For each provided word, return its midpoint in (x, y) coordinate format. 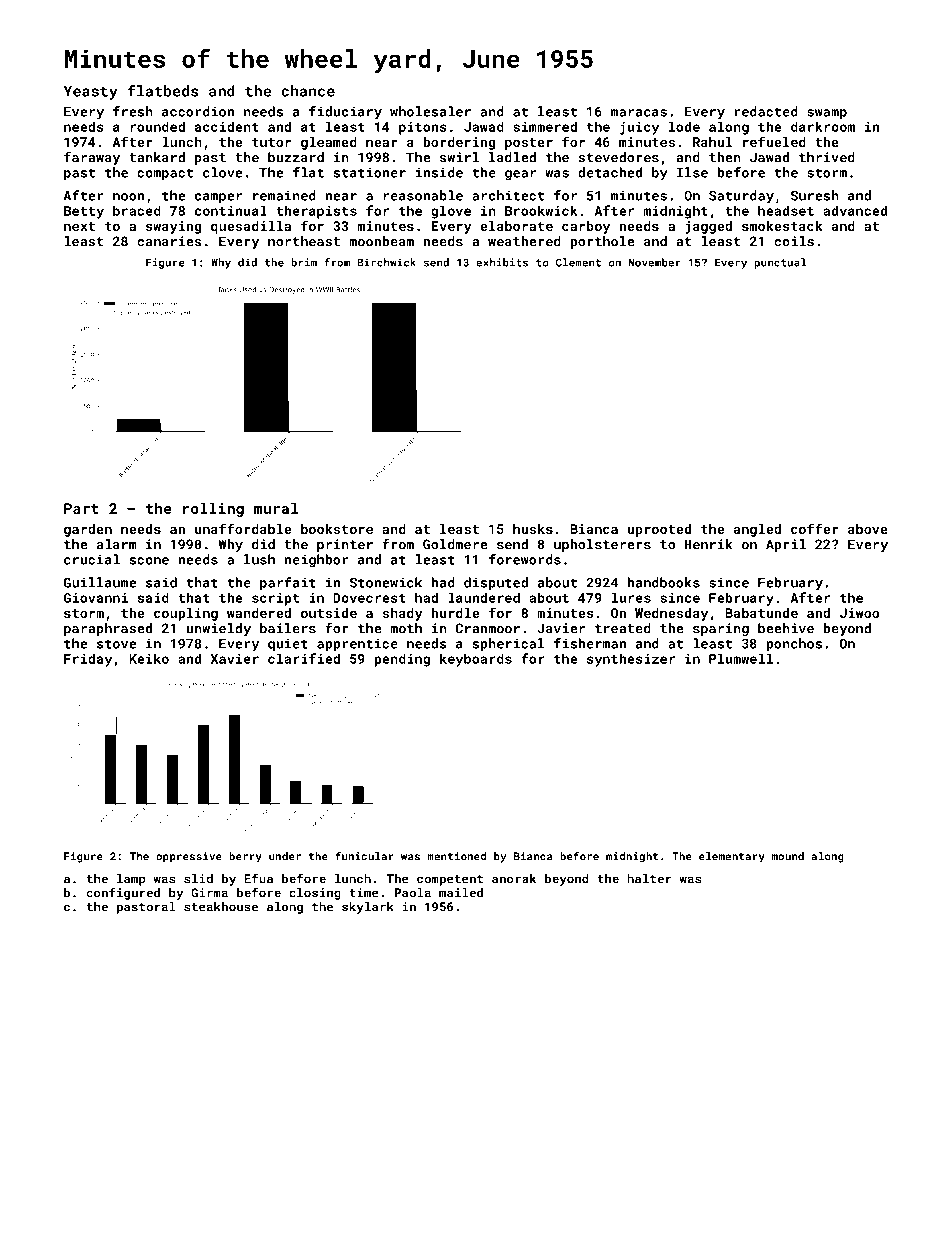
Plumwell (741, 658)
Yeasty (91, 93)
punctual (780, 263)
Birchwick (386, 262)
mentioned (456, 856)
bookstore (337, 529)
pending (402, 660)
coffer (815, 528)
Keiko (149, 658)
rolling (213, 509)
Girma (209, 893)
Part (81, 508)
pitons (423, 128)
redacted (766, 111)
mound (788, 856)
